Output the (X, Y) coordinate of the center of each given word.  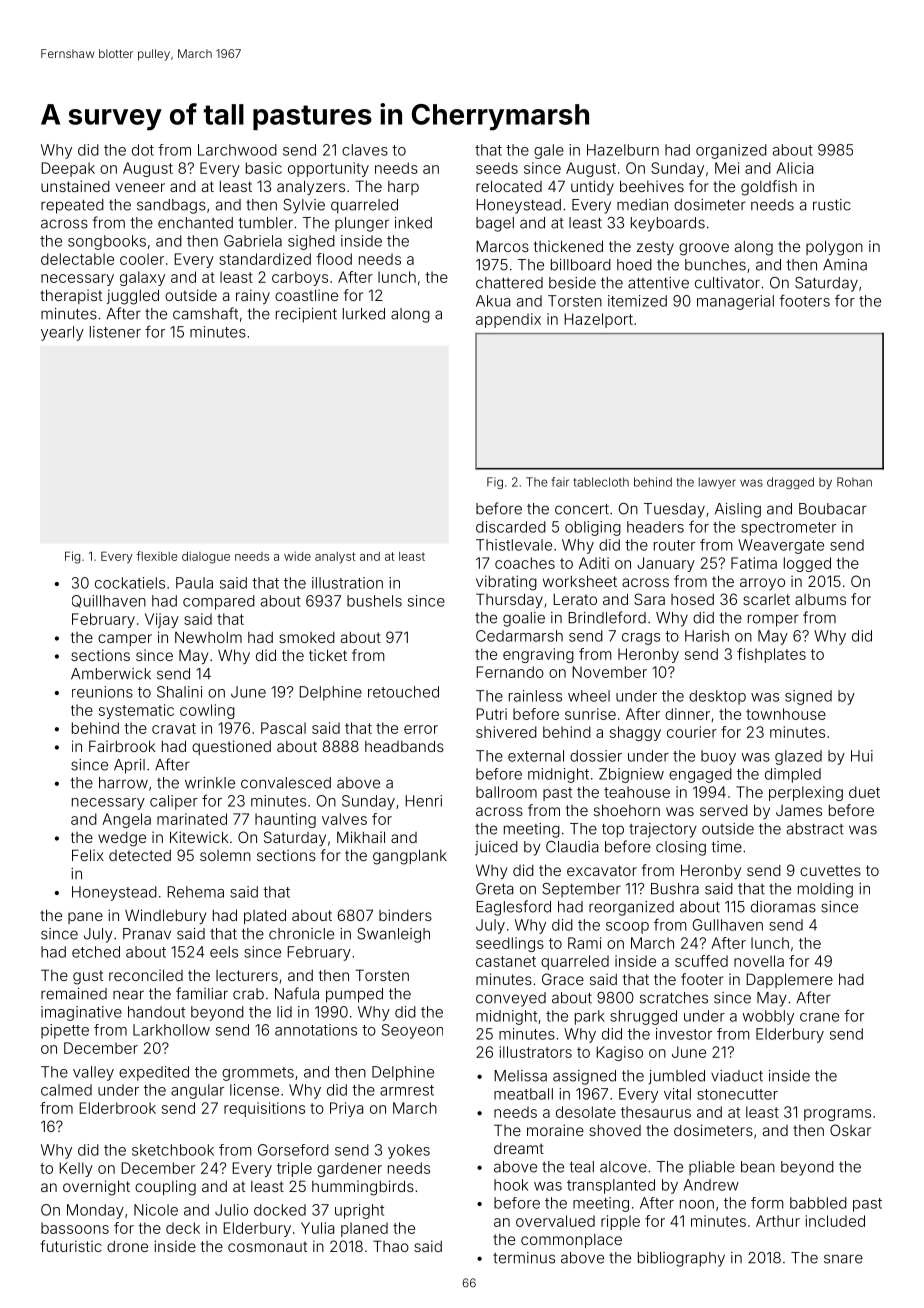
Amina (845, 265)
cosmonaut (267, 1246)
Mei (727, 168)
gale (549, 151)
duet (864, 792)
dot (143, 150)
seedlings (510, 944)
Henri (423, 801)
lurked (364, 314)
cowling (207, 711)
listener (115, 332)
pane (85, 918)
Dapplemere (789, 980)
